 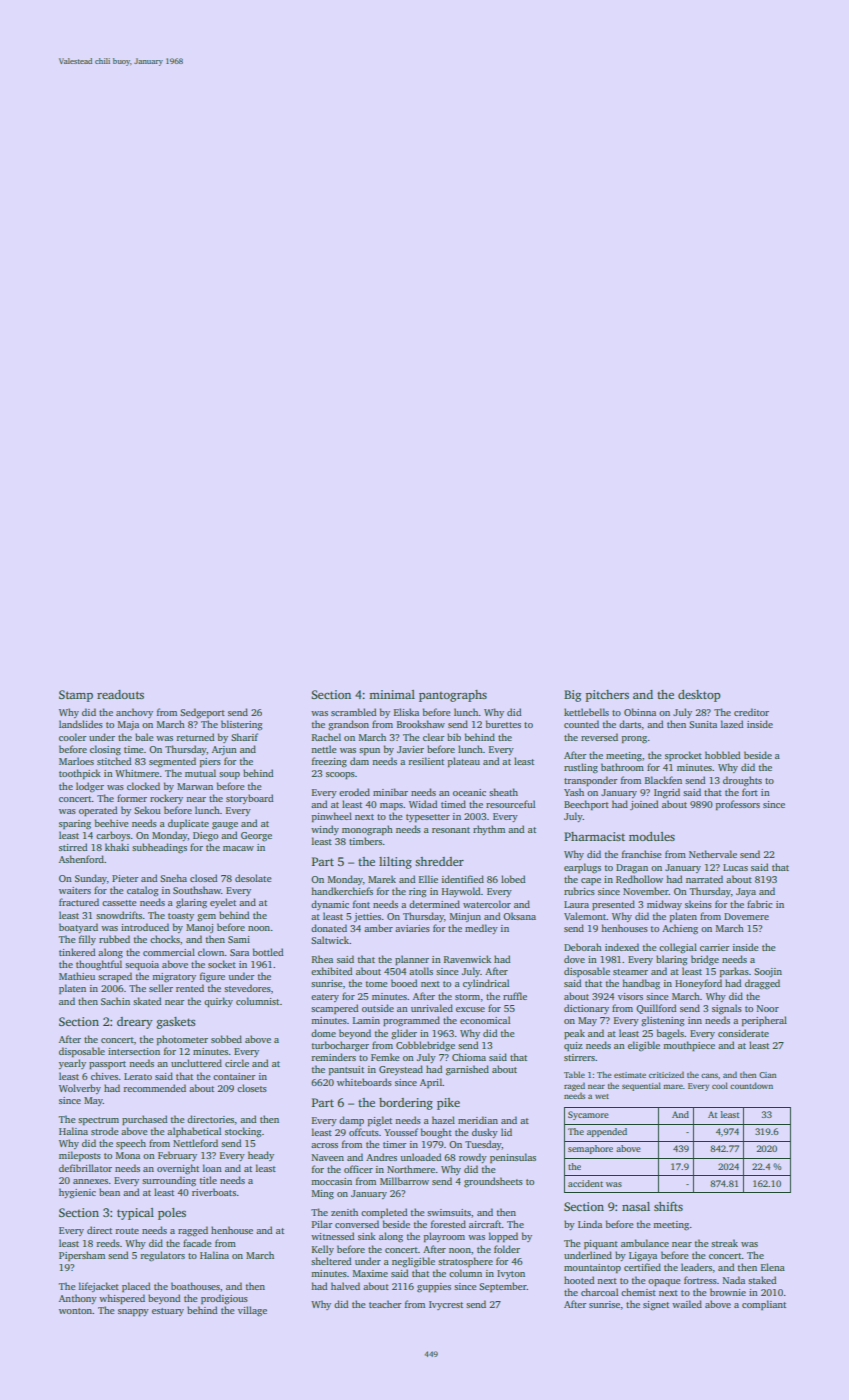 I want to click on donated, so click(x=329, y=928).
